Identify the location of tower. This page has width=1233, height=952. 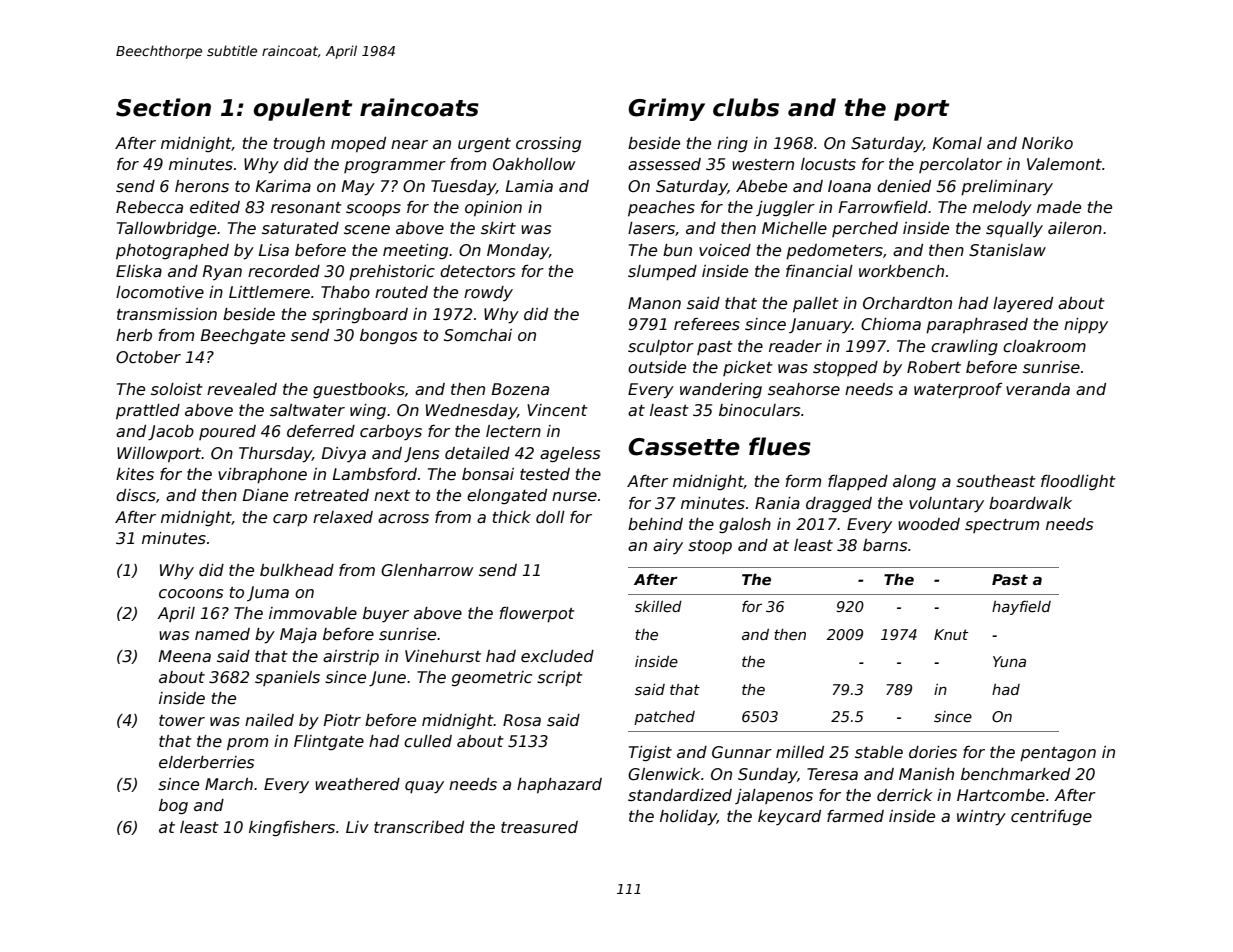
(182, 720).
